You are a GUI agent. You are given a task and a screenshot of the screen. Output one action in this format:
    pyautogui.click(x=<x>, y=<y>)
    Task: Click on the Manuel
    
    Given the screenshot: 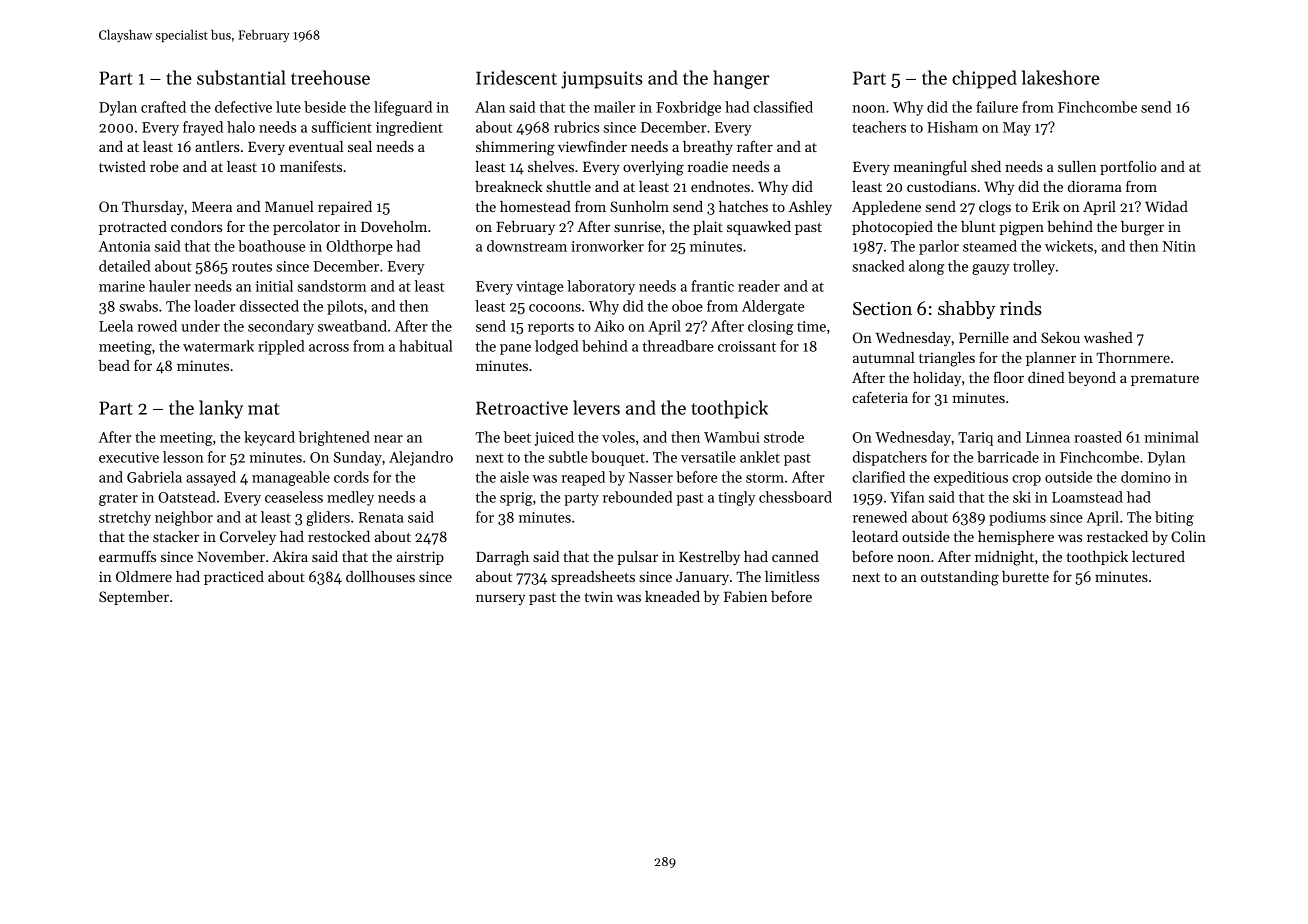 What is the action you would take?
    pyautogui.click(x=289, y=206)
